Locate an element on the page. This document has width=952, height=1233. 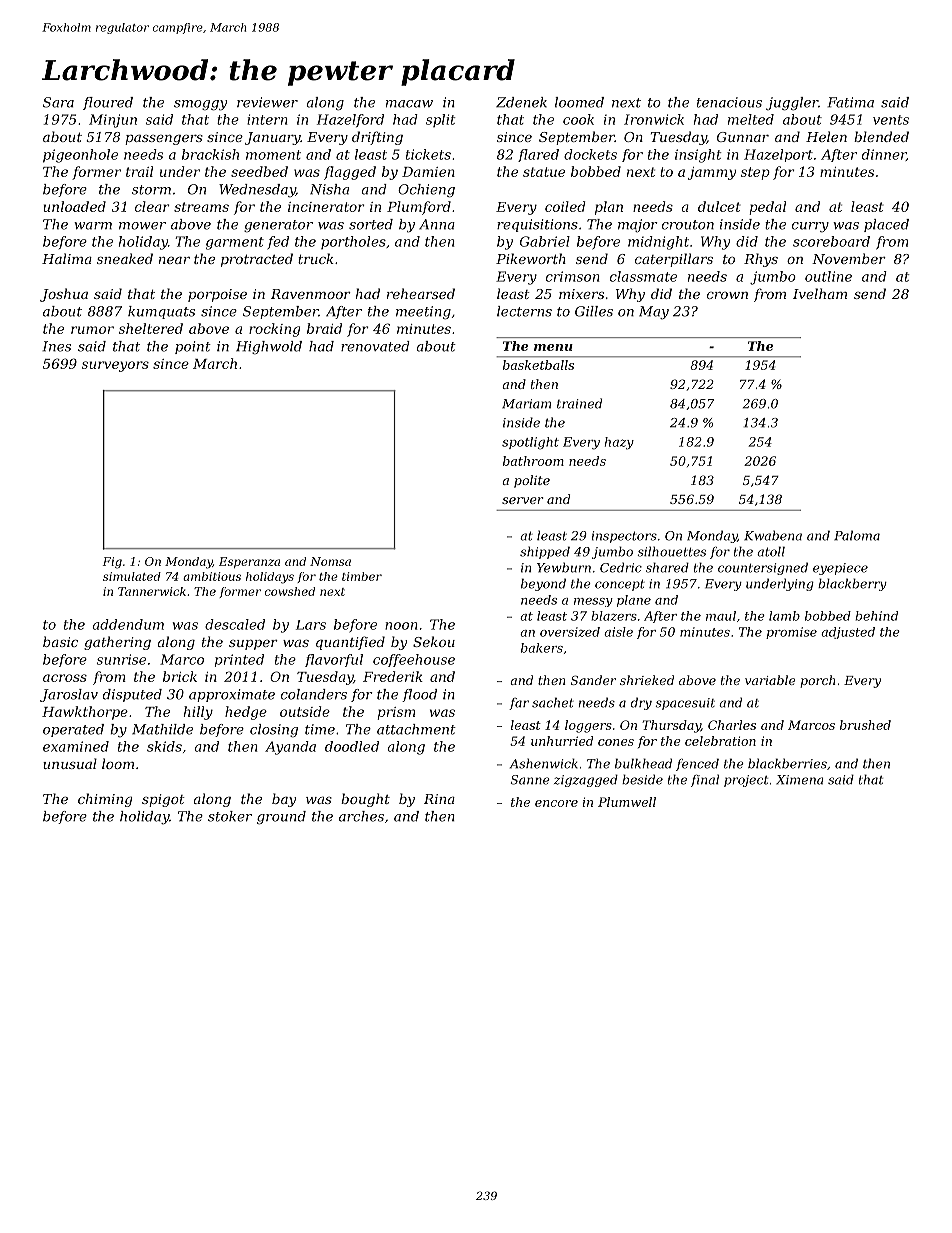
macaw is located at coordinates (409, 104).
